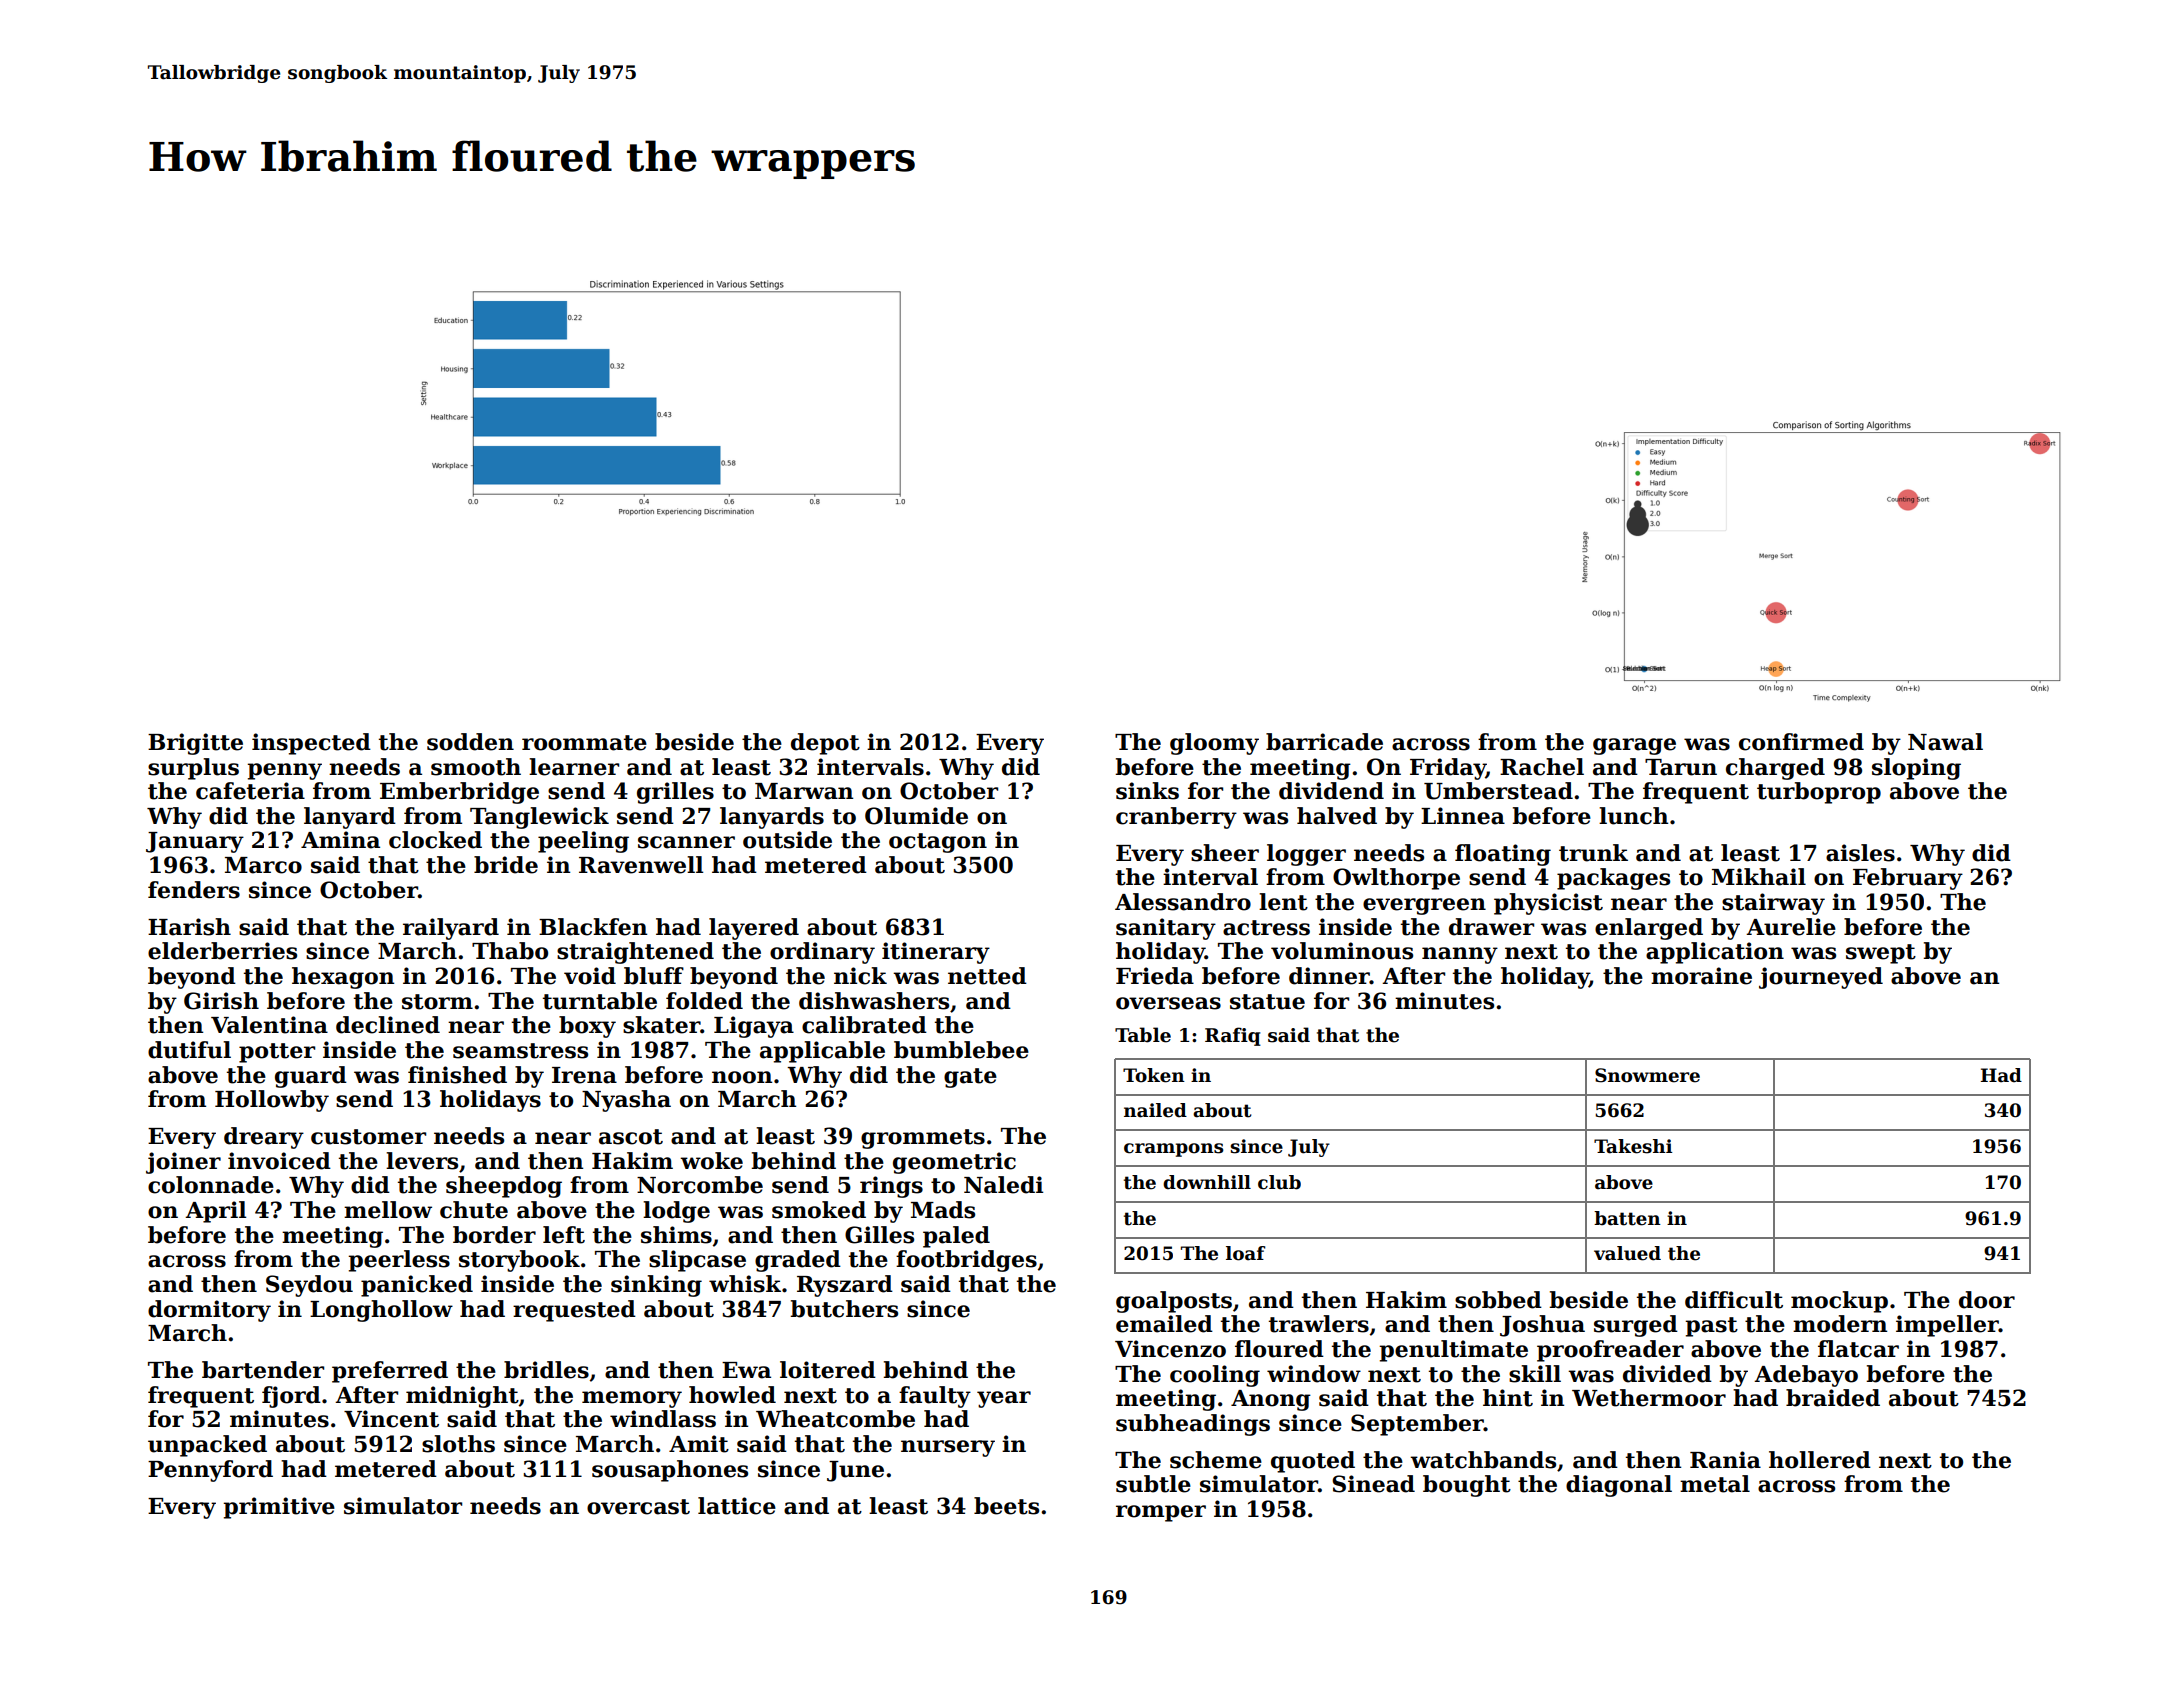 The height and width of the screenshot is (1683, 2178). Describe the element at coordinates (1647, 1075) in the screenshot. I see `Snowmere` at that location.
